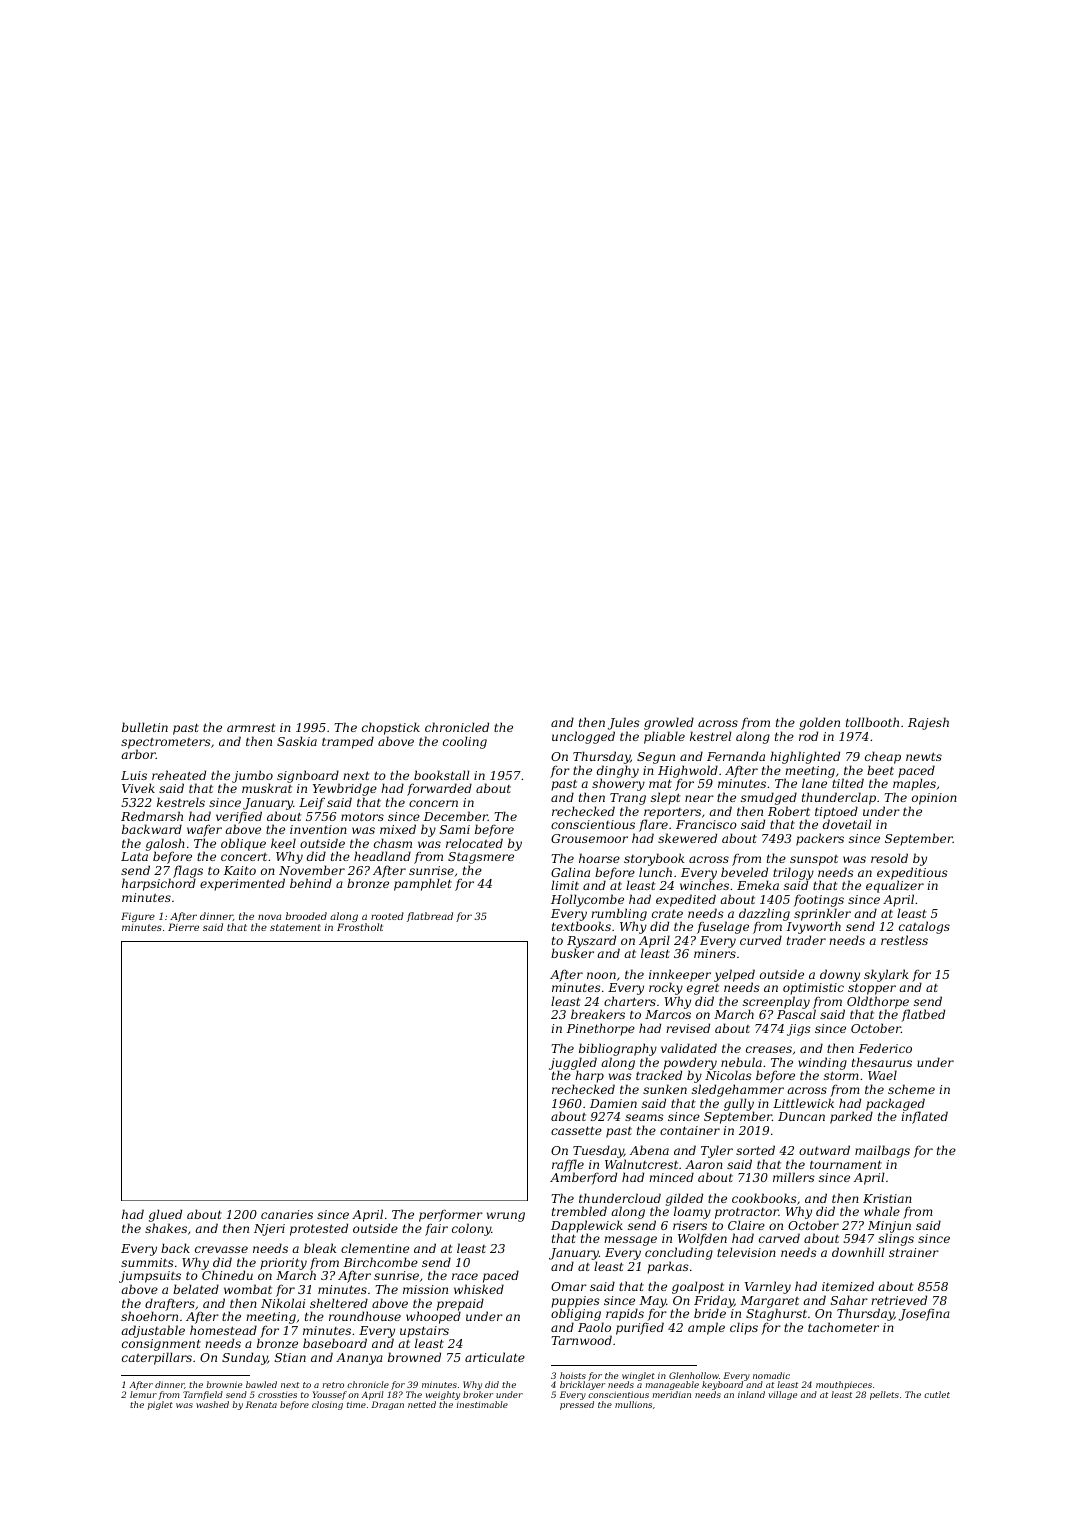  Describe the element at coordinates (212, 1404) in the document. I see `washed` at that location.
